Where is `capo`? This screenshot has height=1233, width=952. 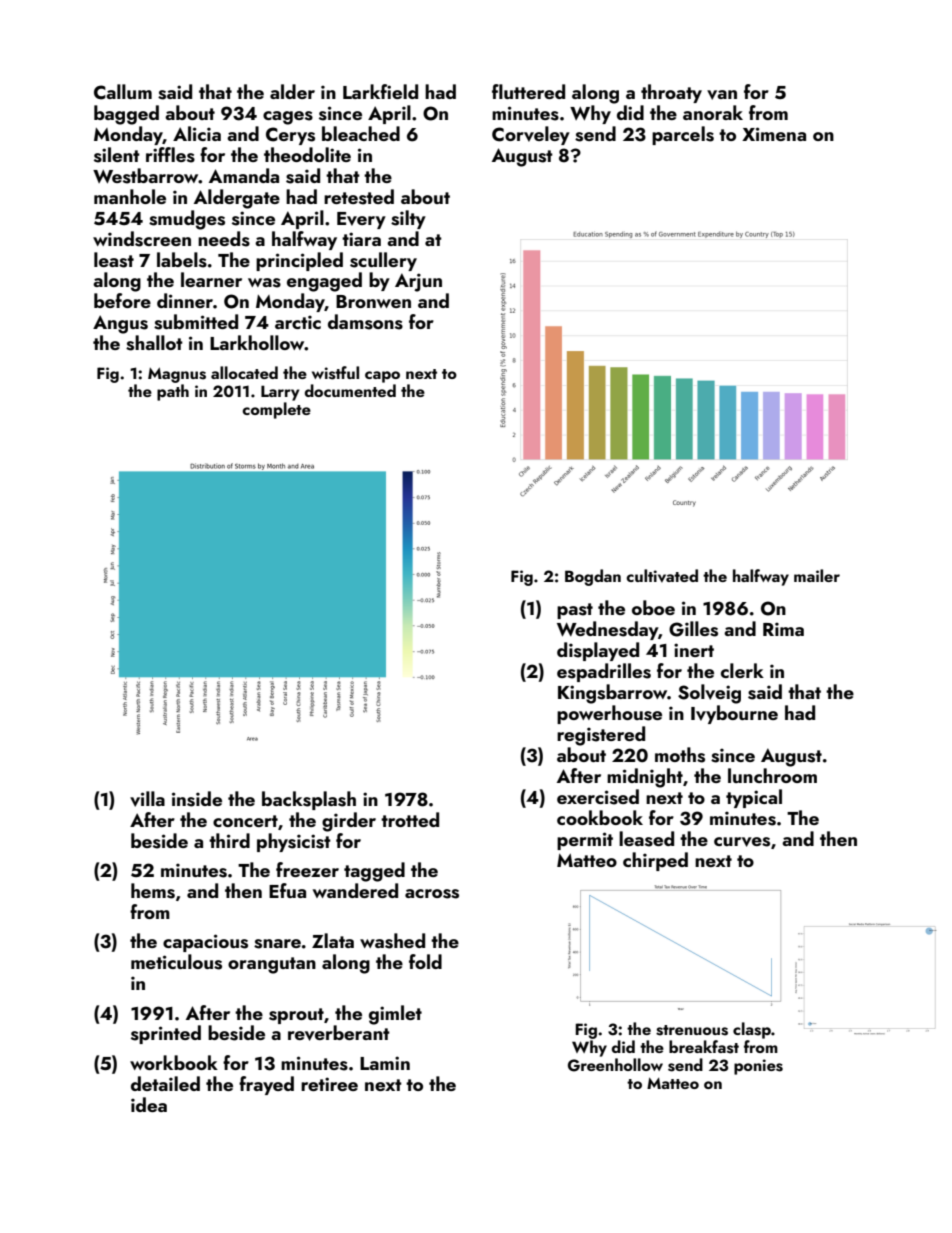 capo is located at coordinates (382, 377).
